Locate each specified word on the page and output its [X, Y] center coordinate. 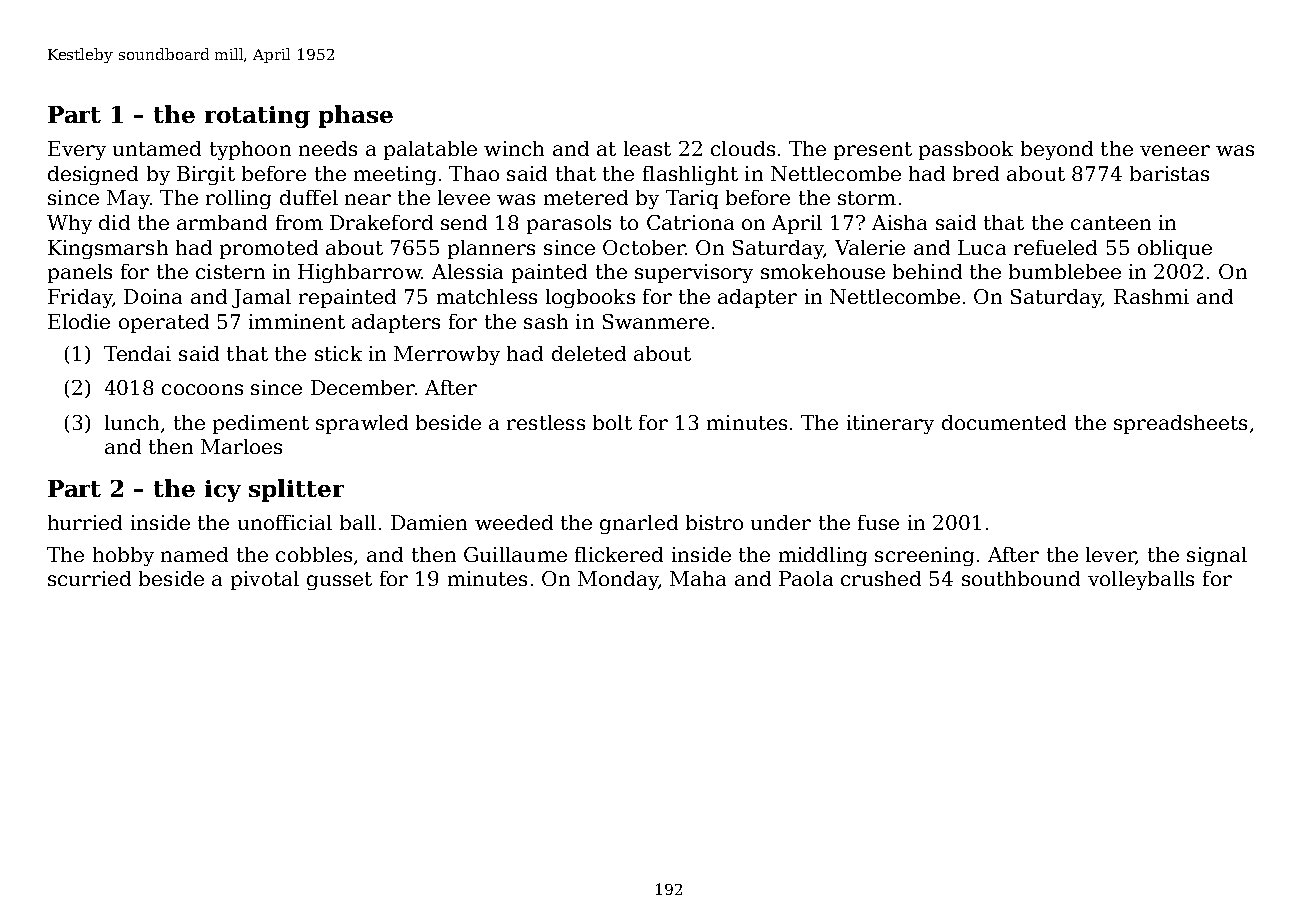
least [647, 148]
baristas [1169, 173]
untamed [157, 148]
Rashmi [1151, 296]
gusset [339, 581]
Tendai [137, 353]
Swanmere [656, 321]
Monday [618, 580]
